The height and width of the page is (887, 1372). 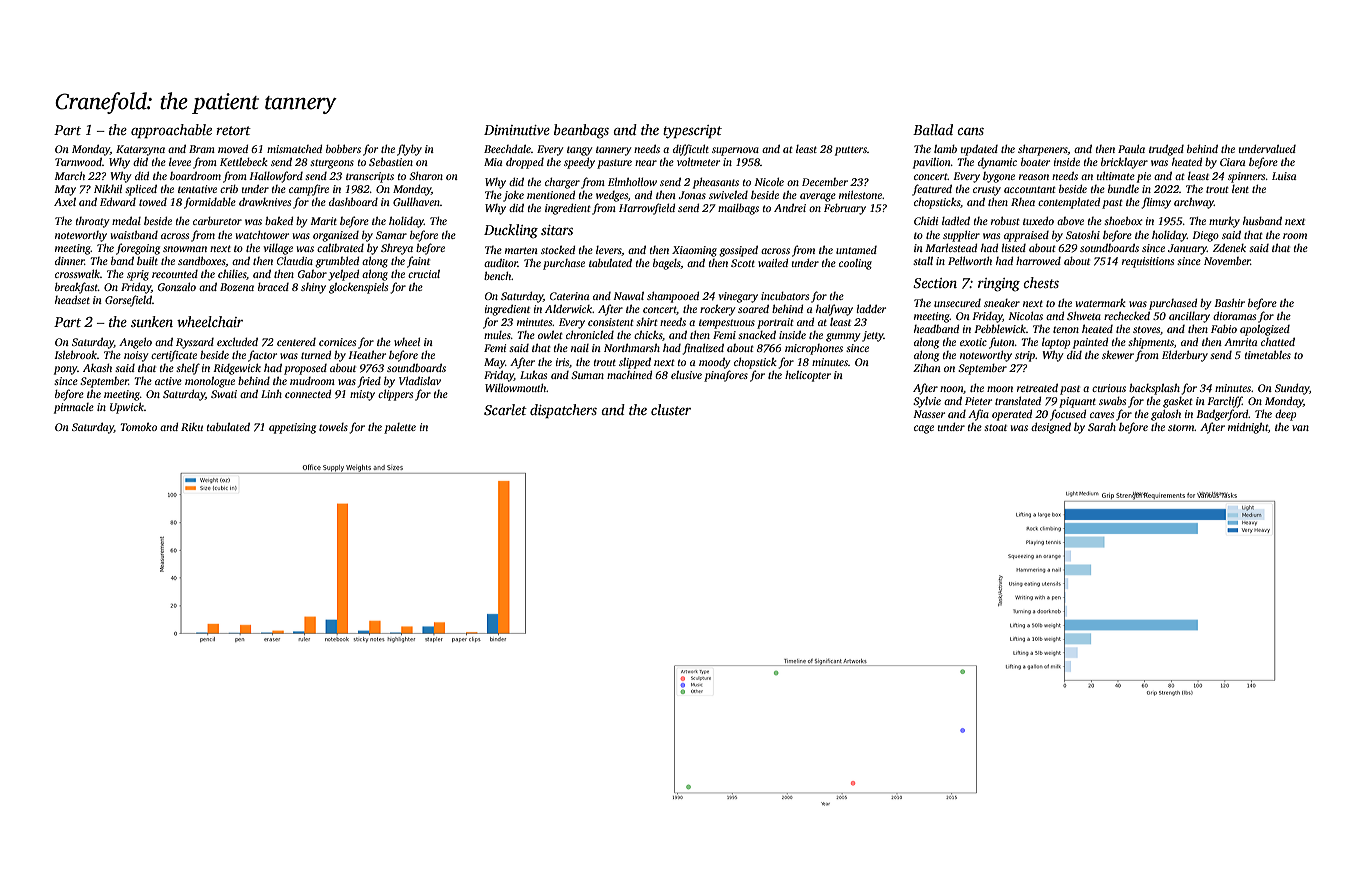 I want to click on Akash, so click(x=97, y=367).
